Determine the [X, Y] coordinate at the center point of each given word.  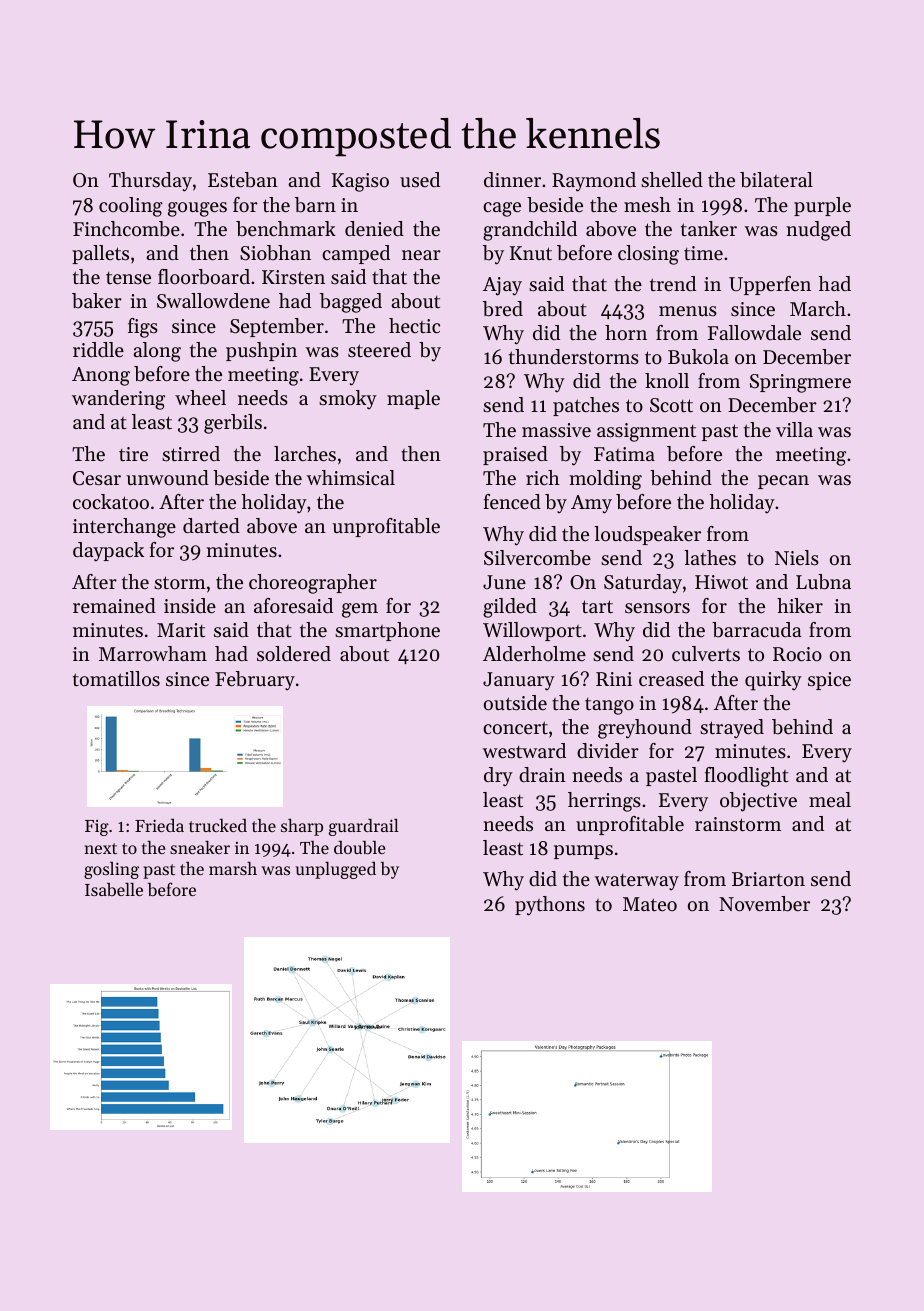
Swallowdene [213, 301]
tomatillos [116, 679]
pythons [550, 906]
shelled [672, 180]
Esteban [243, 180]
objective [758, 802]
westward [524, 751]
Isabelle [114, 889]
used [420, 180]
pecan [783, 482]
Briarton [768, 879]
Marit [181, 630]
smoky [348, 400]
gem [360, 610]
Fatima [624, 454]
